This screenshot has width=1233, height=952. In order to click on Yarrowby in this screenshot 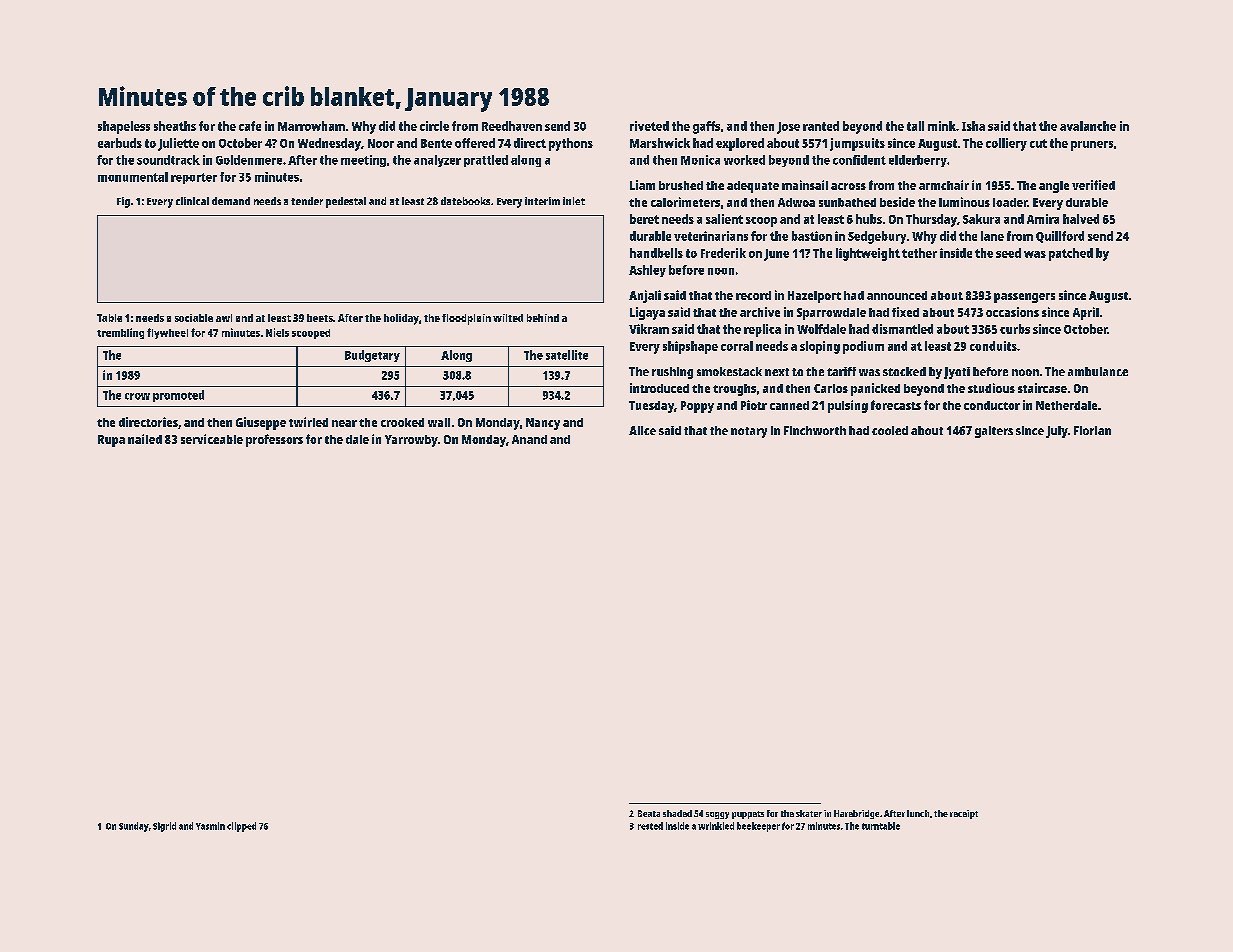, I will do `click(411, 441)`.
